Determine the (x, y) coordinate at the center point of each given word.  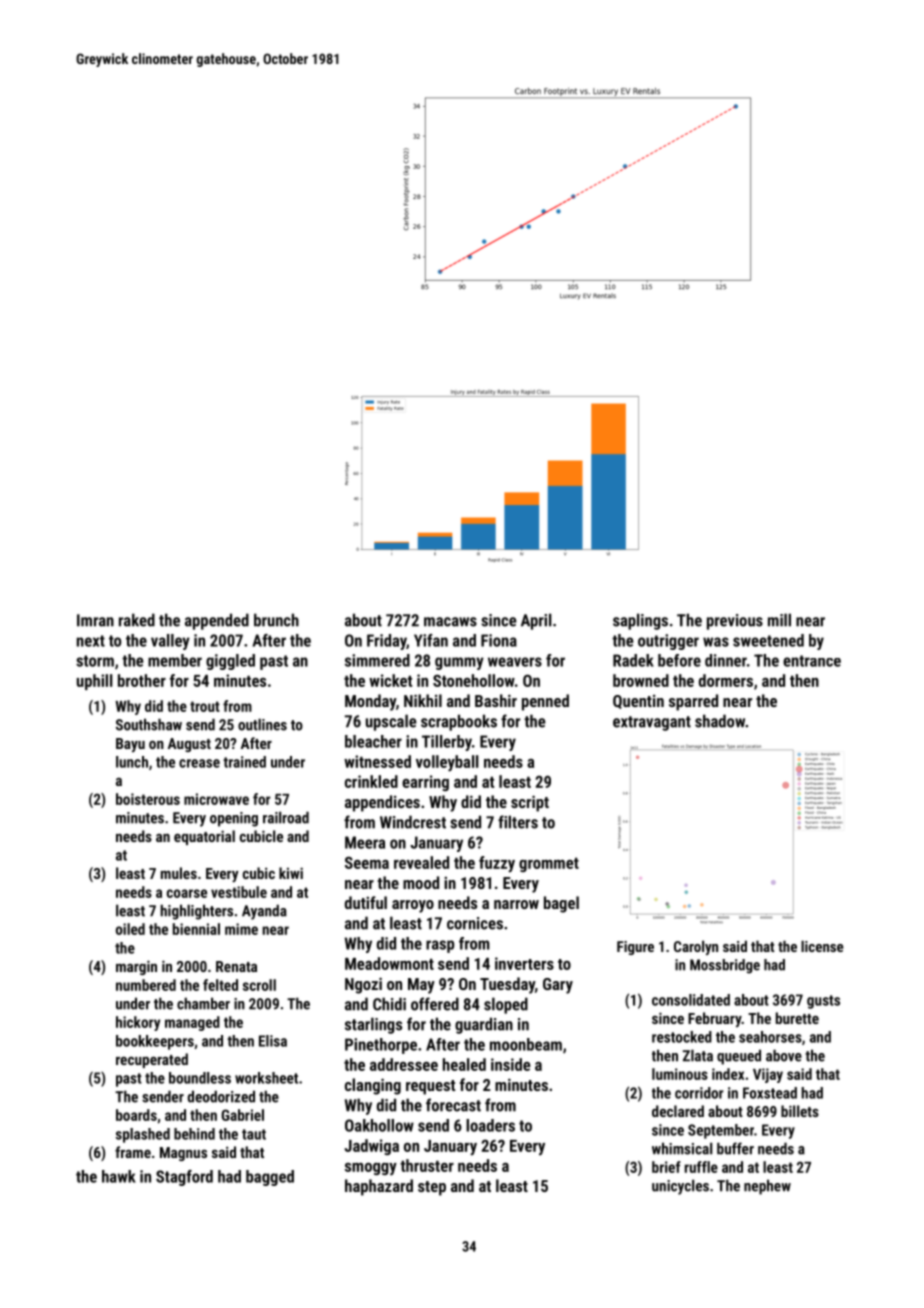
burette (797, 1018)
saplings (640, 621)
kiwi (291, 873)
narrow (516, 904)
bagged (270, 1178)
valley (170, 642)
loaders (490, 1125)
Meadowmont (389, 963)
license (822, 946)
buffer (735, 1148)
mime (241, 929)
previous (735, 622)
